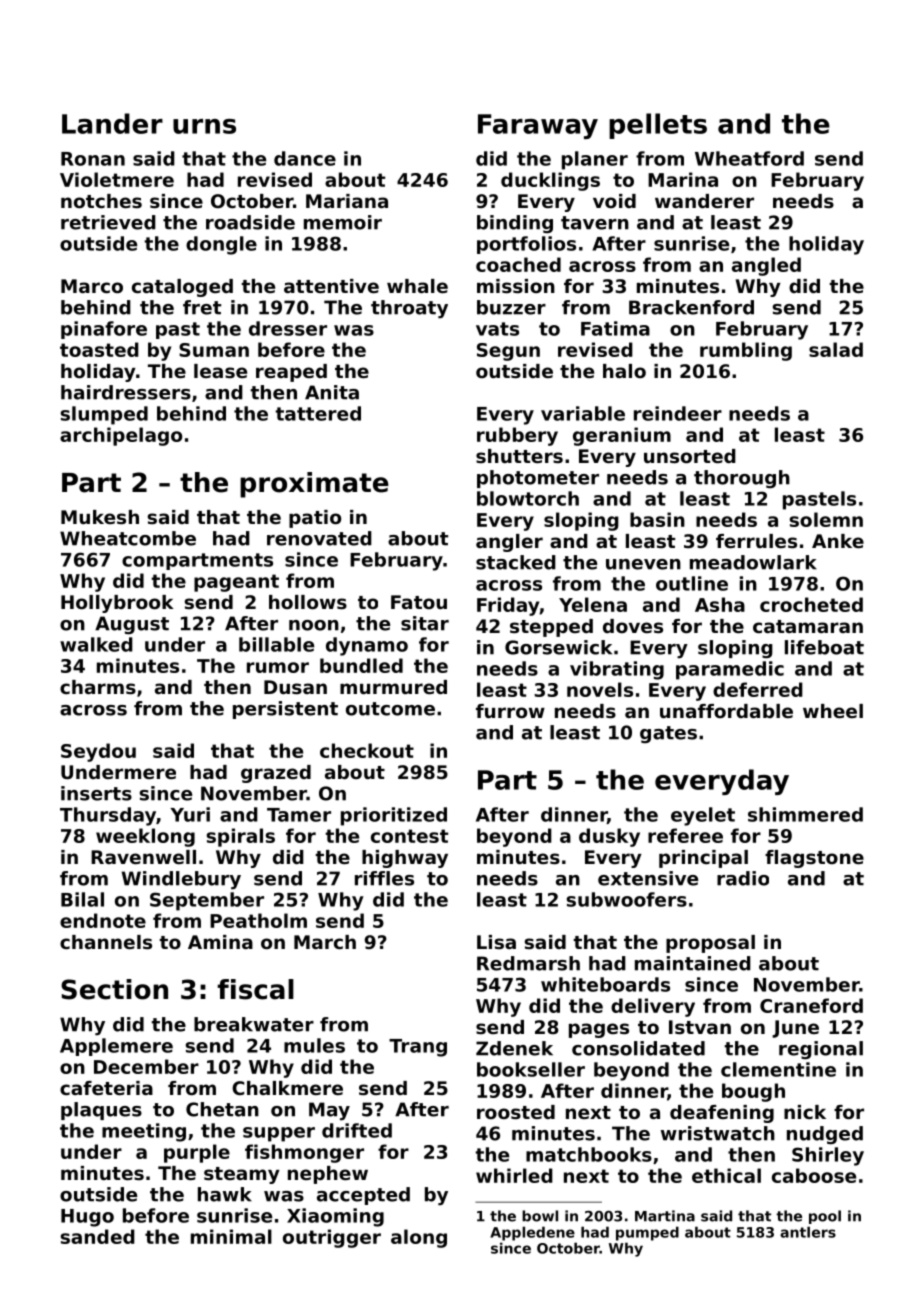 This image has width=924, height=1308. I want to click on Faraway, so click(538, 126).
